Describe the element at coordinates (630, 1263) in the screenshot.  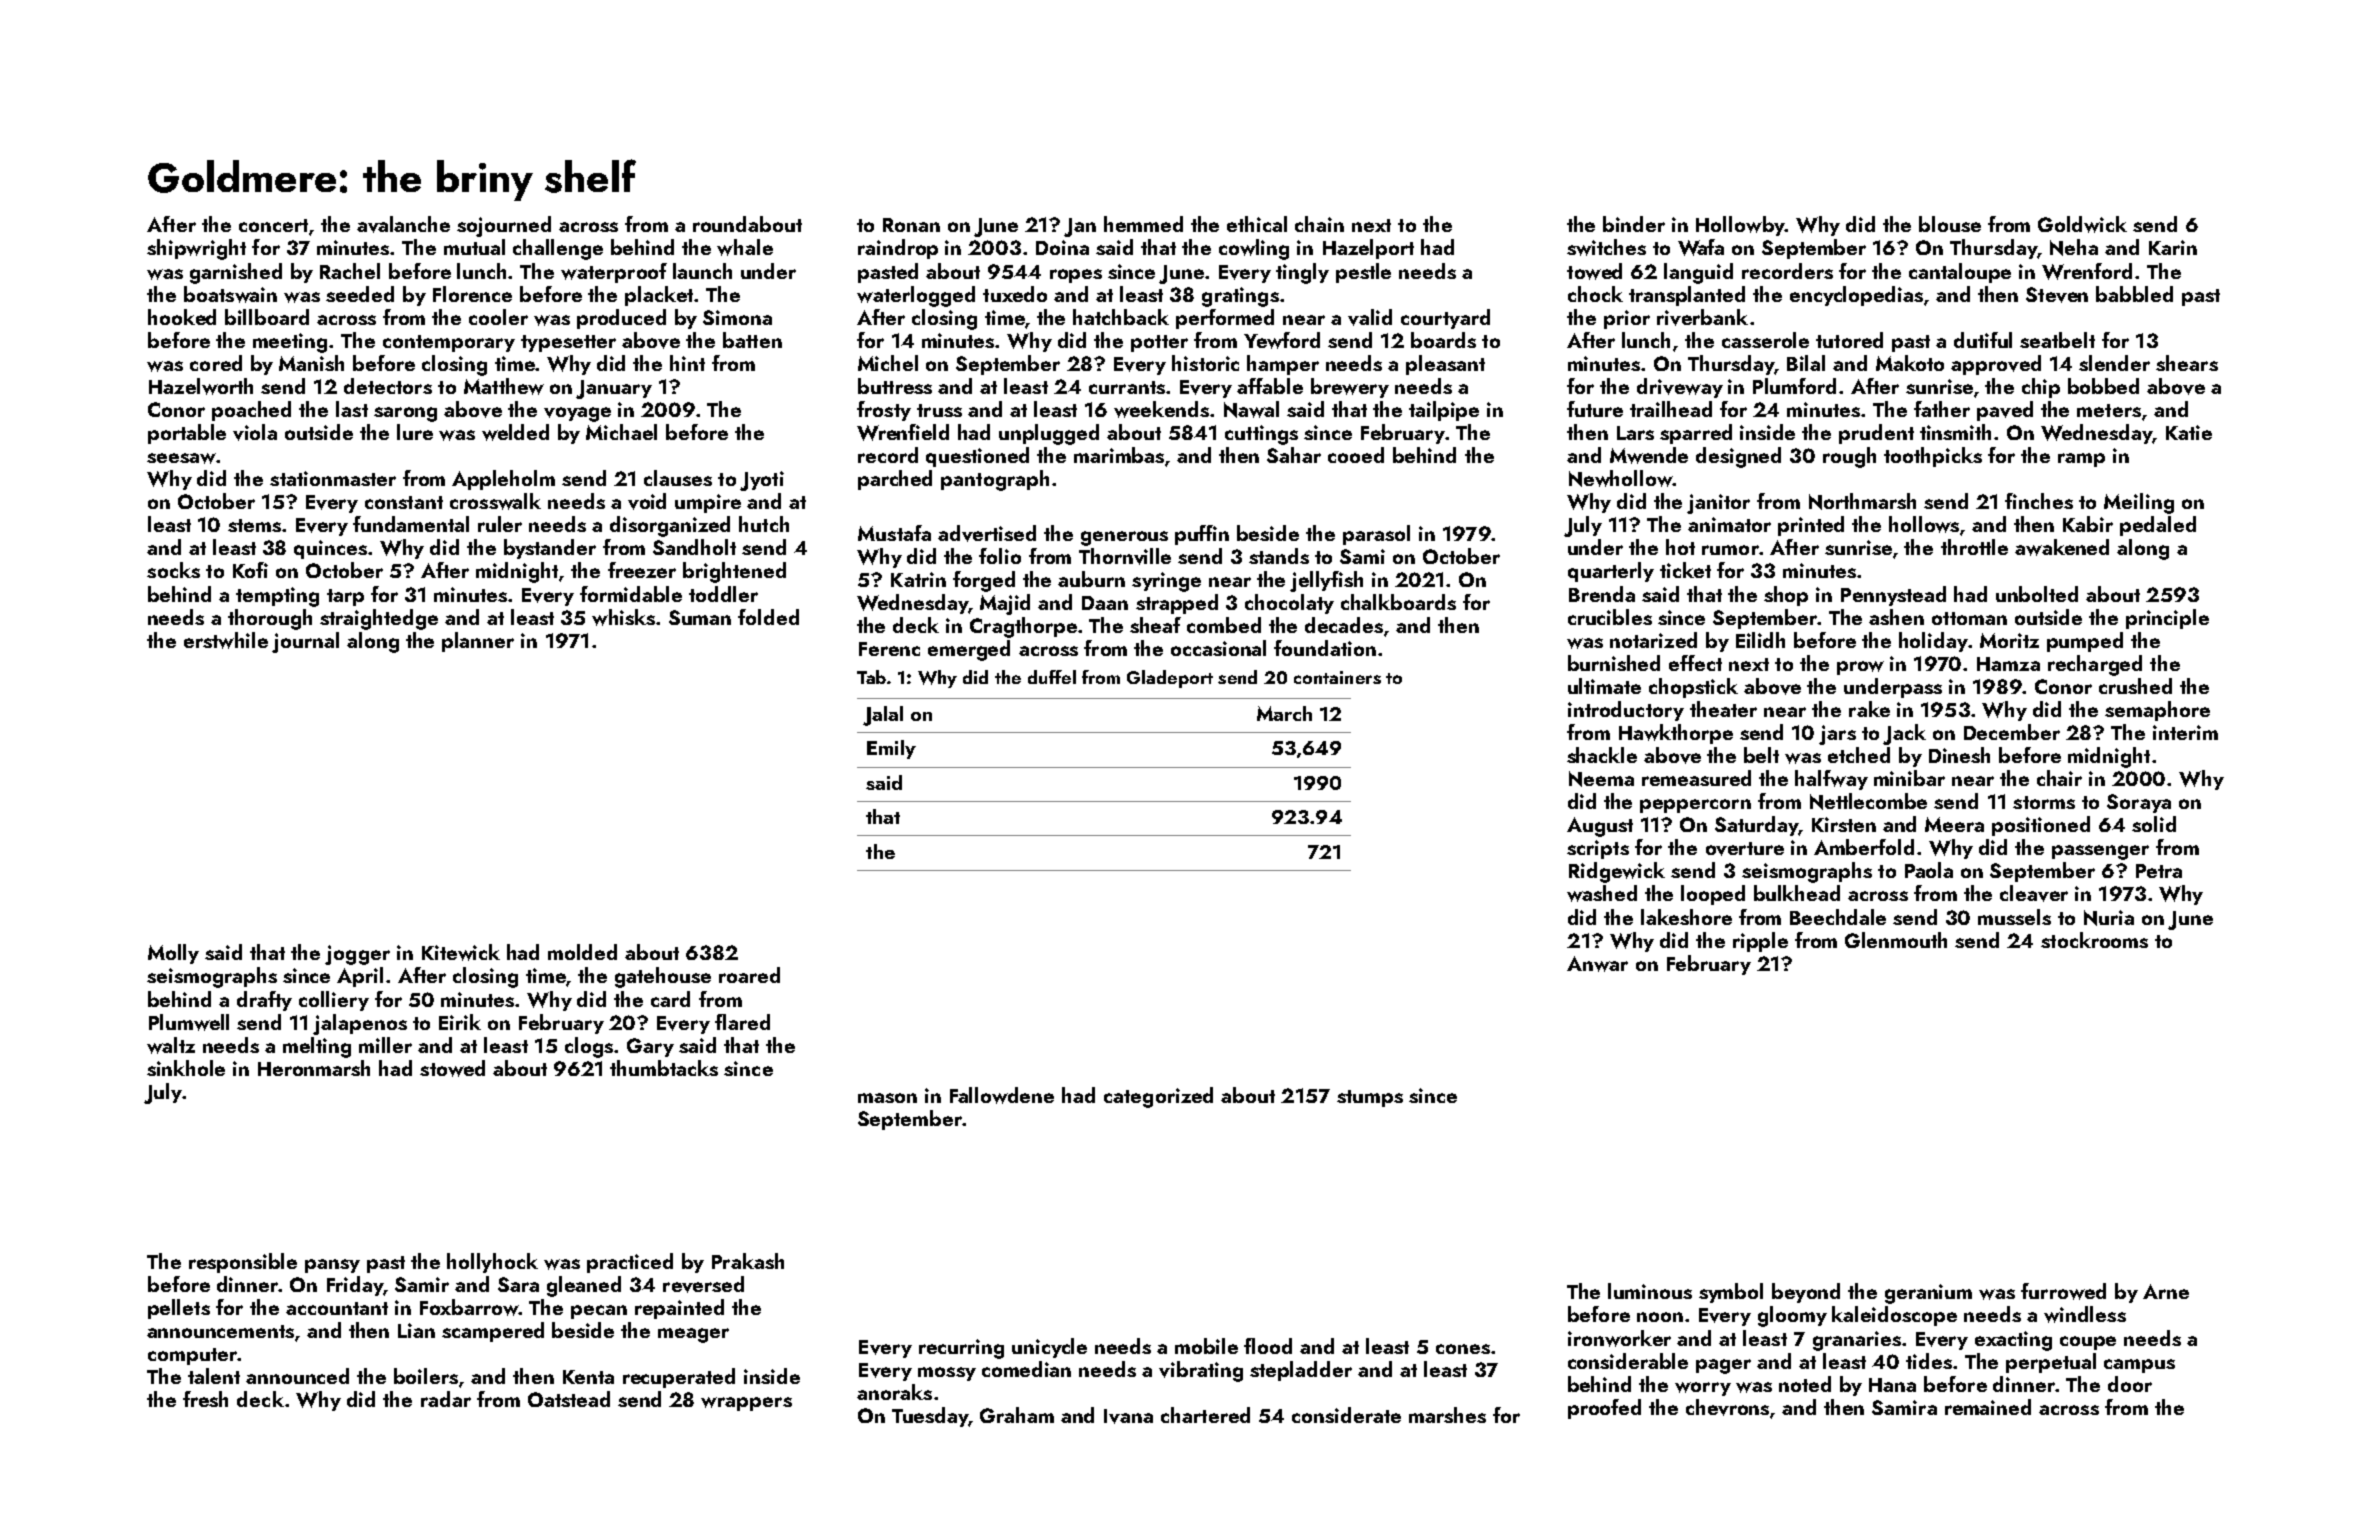
I see `practiced` at that location.
